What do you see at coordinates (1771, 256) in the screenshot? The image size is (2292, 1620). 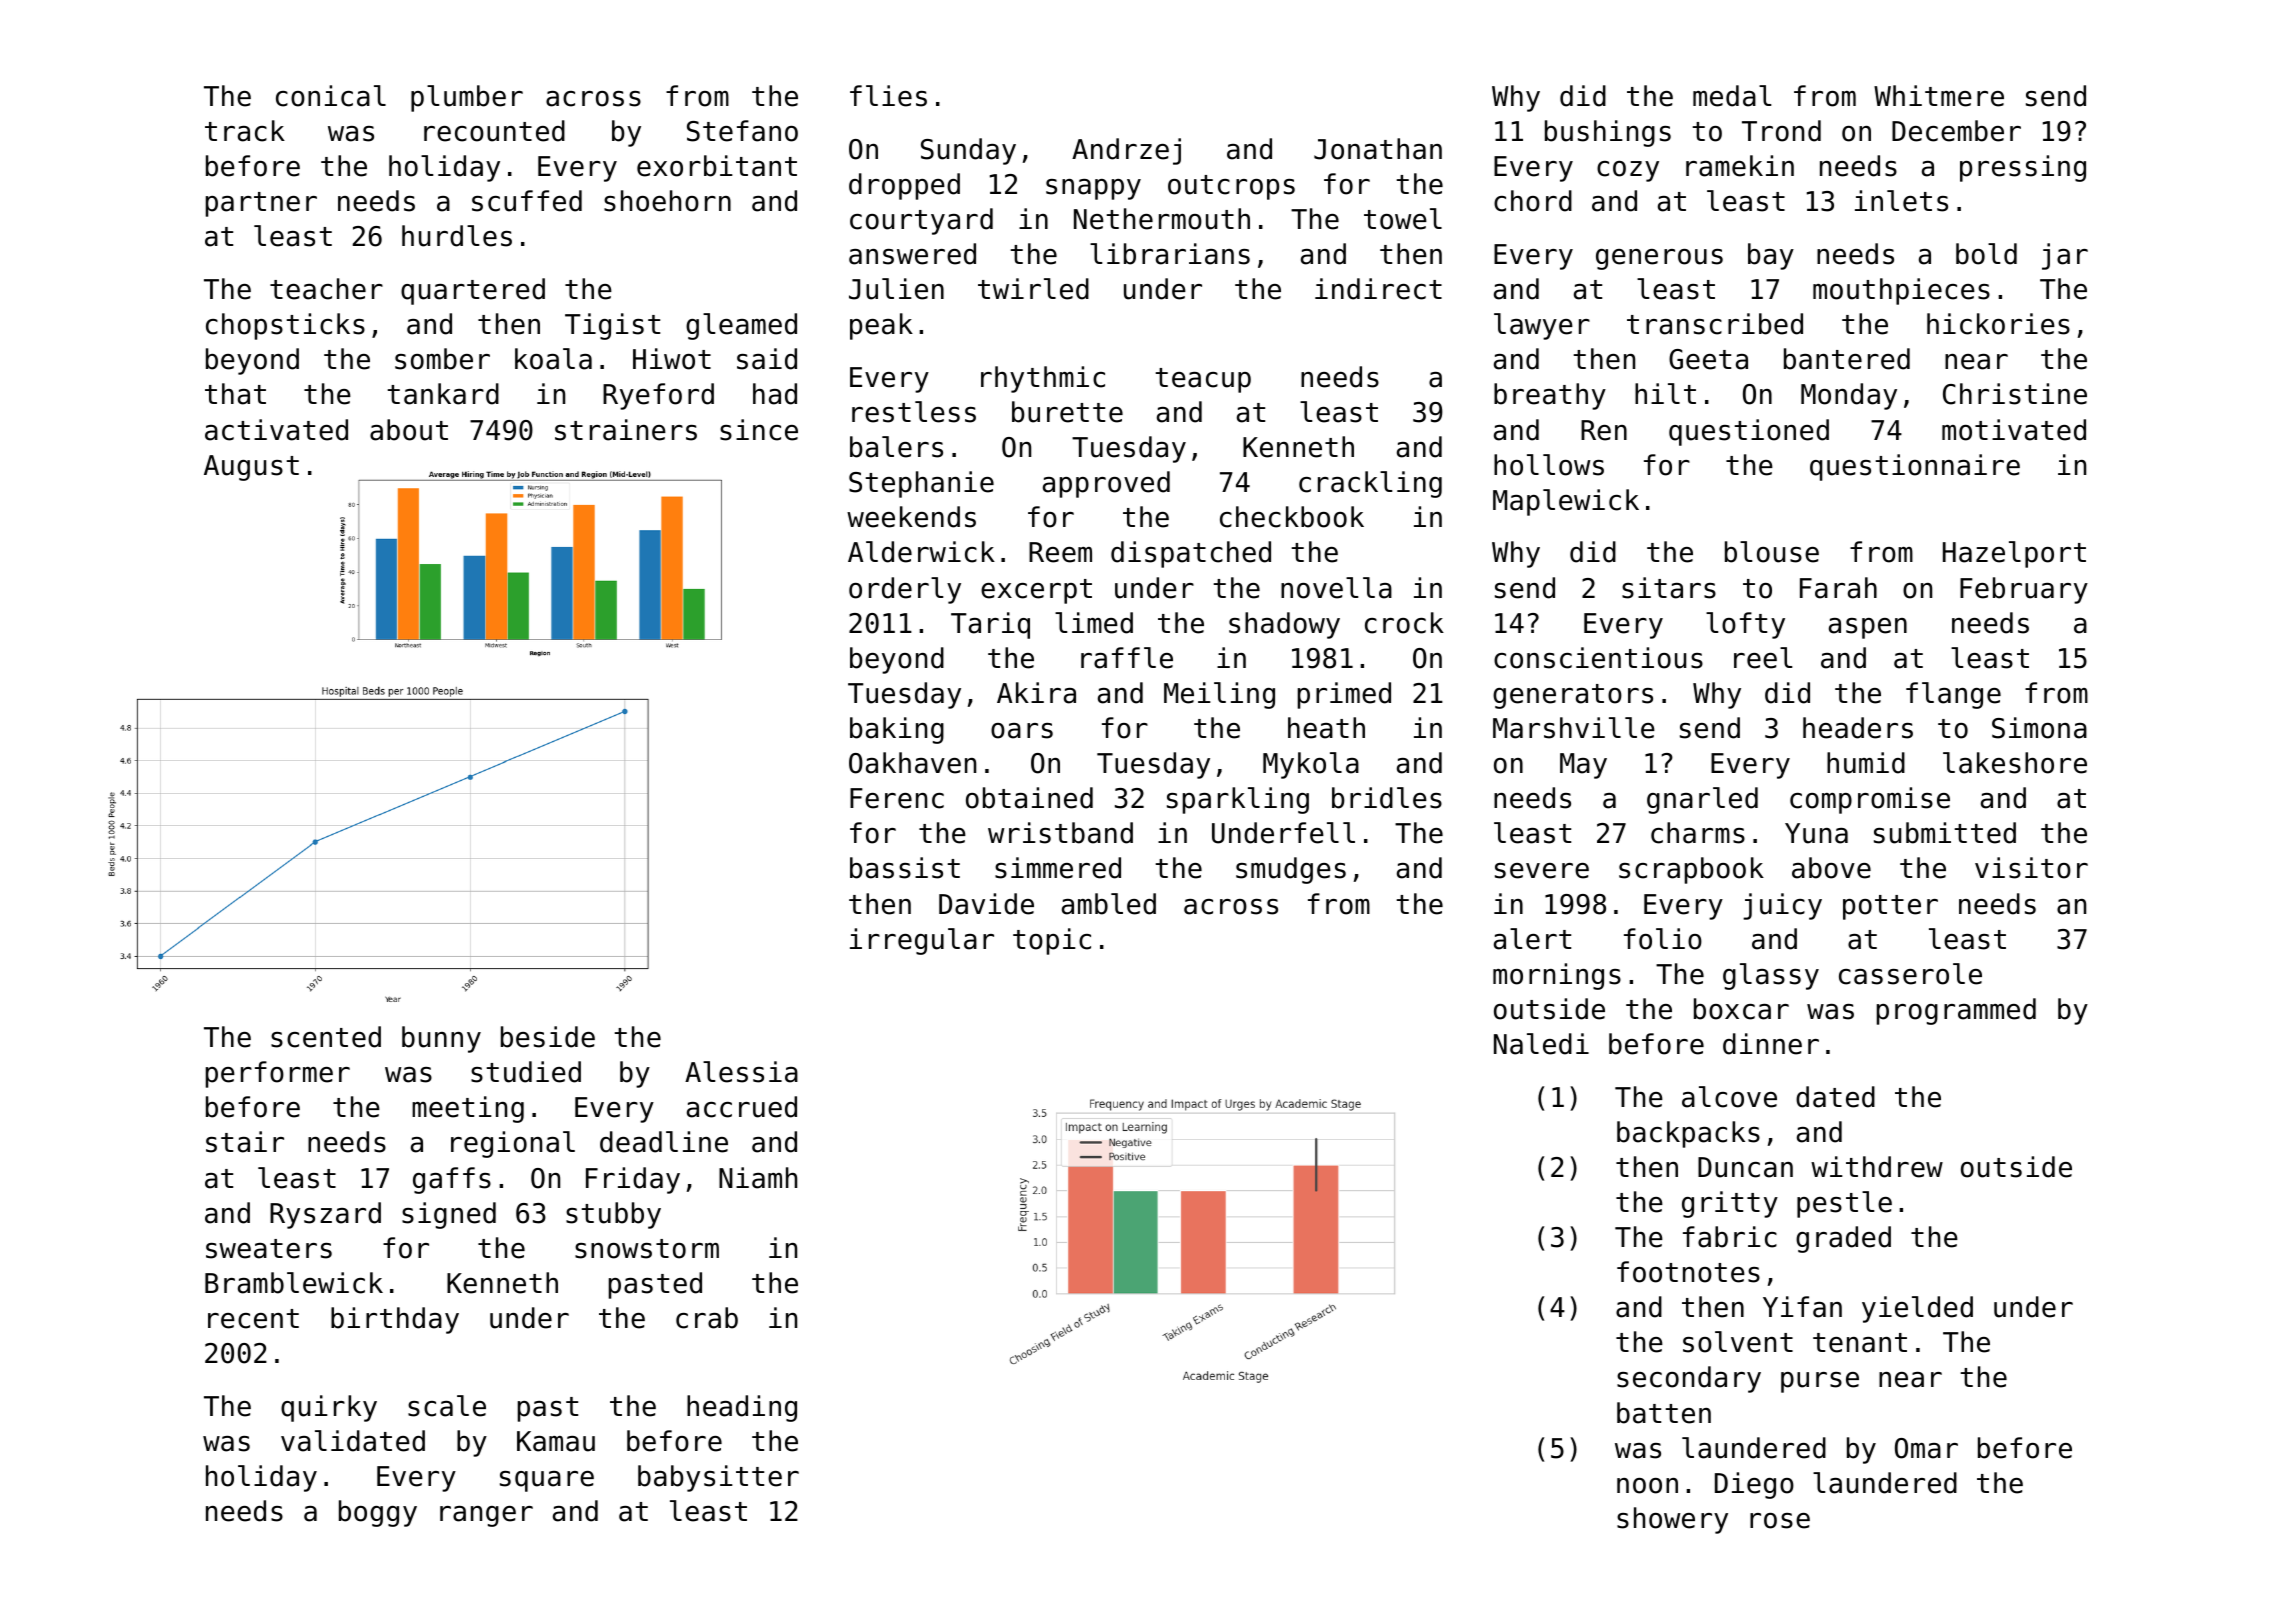 I see `bay` at bounding box center [1771, 256].
